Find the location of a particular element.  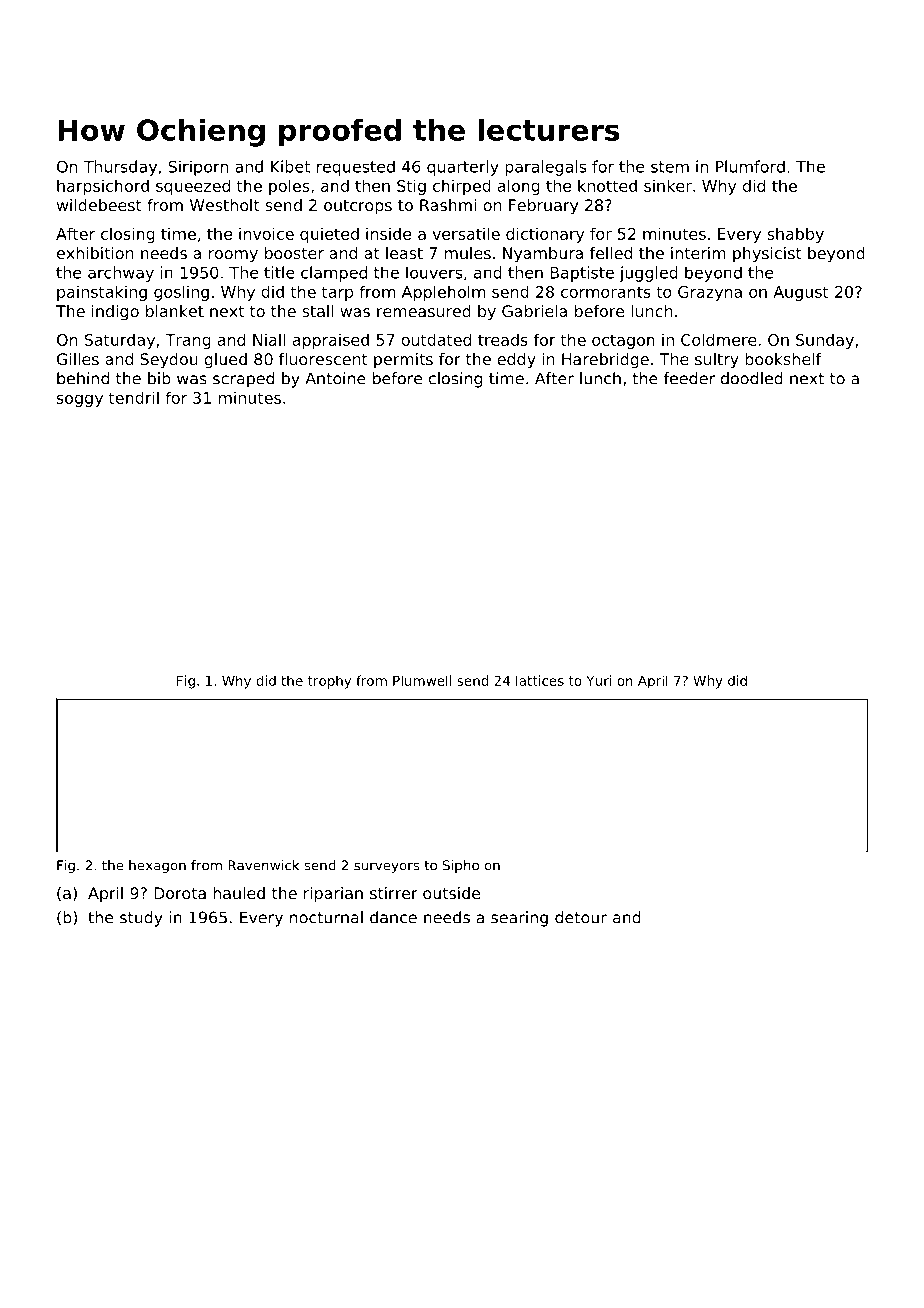

tendril is located at coordinates (134, 397).
